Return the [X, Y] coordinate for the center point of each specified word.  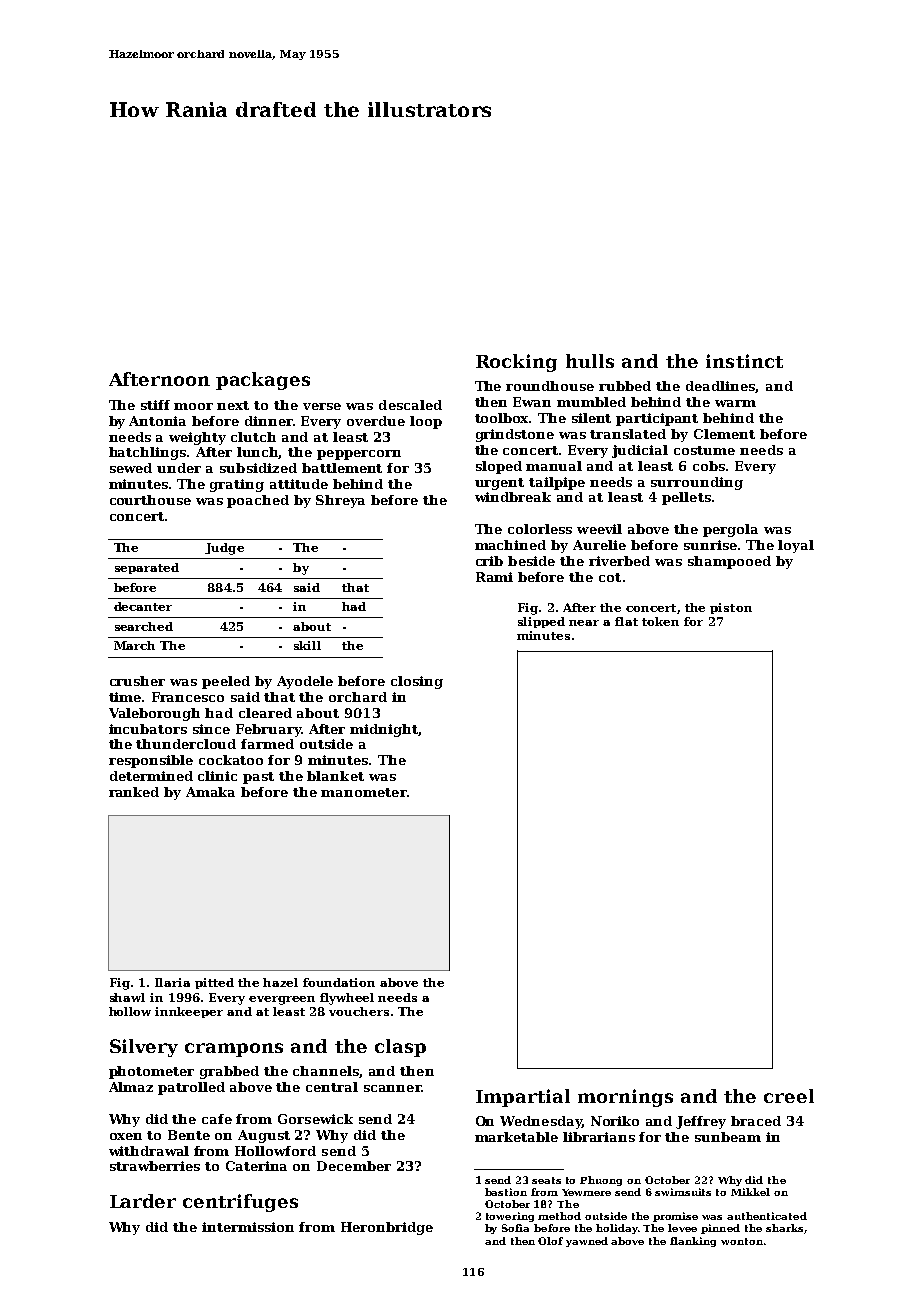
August [264, 1136]
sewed [131, 468]
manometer [364, 792]
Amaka [210, 792]
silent [591, 418]
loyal [796, 546]
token [660, 621]
